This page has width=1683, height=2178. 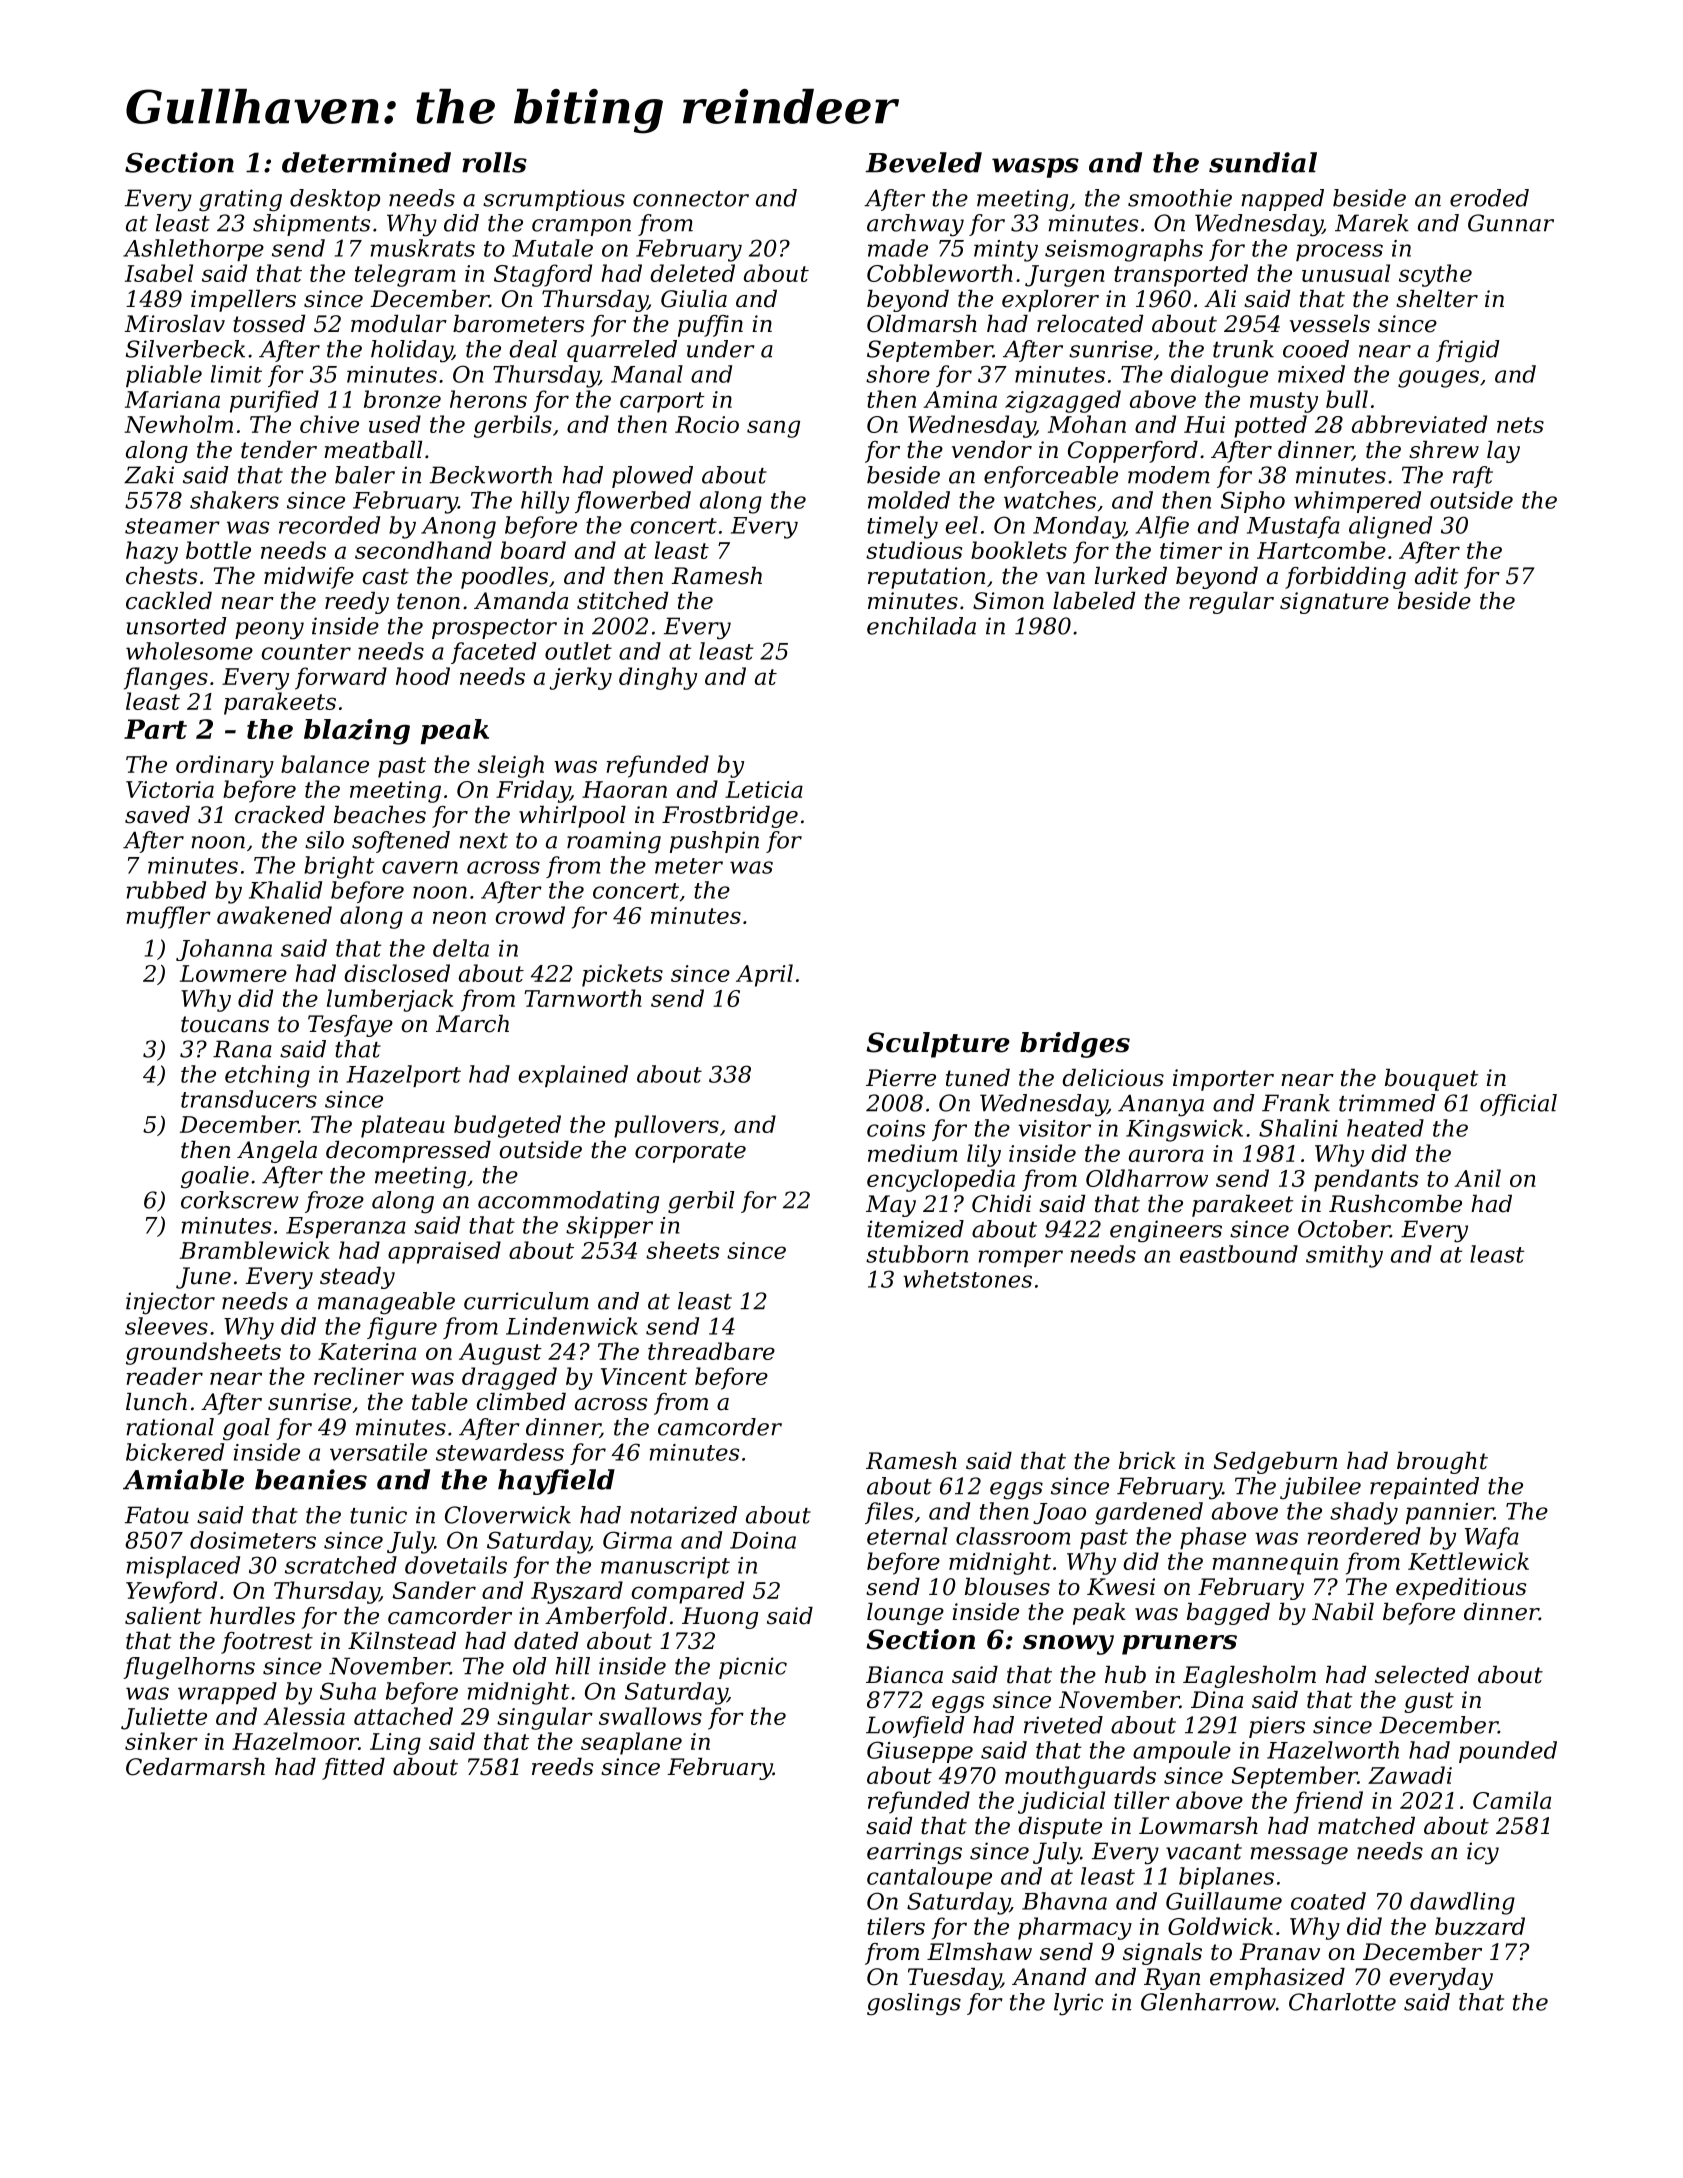 I want to click on regular, so click(x=1231, y=603).
